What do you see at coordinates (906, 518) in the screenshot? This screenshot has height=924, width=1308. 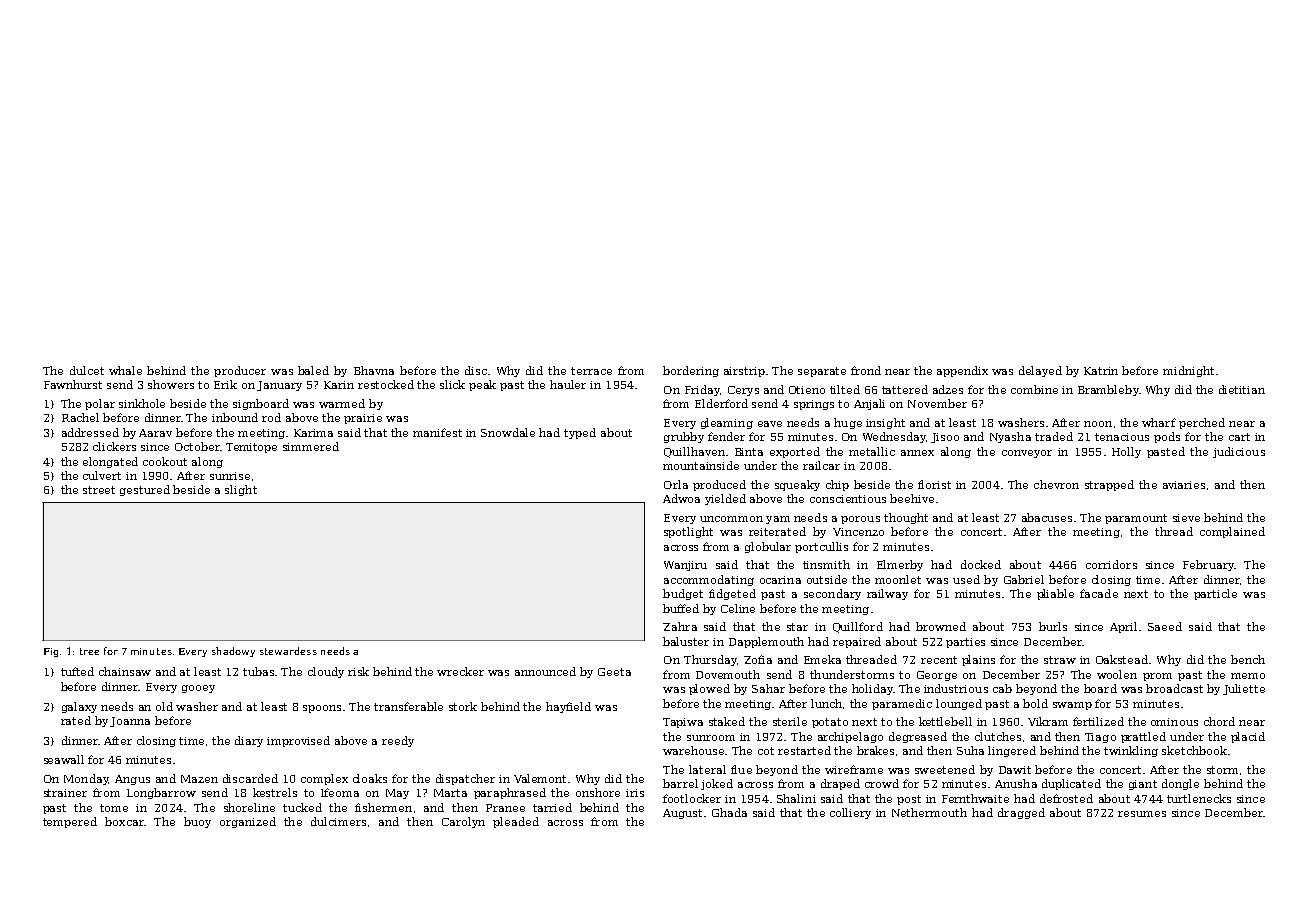 I see `thought` at bounding box center [906, 518].
